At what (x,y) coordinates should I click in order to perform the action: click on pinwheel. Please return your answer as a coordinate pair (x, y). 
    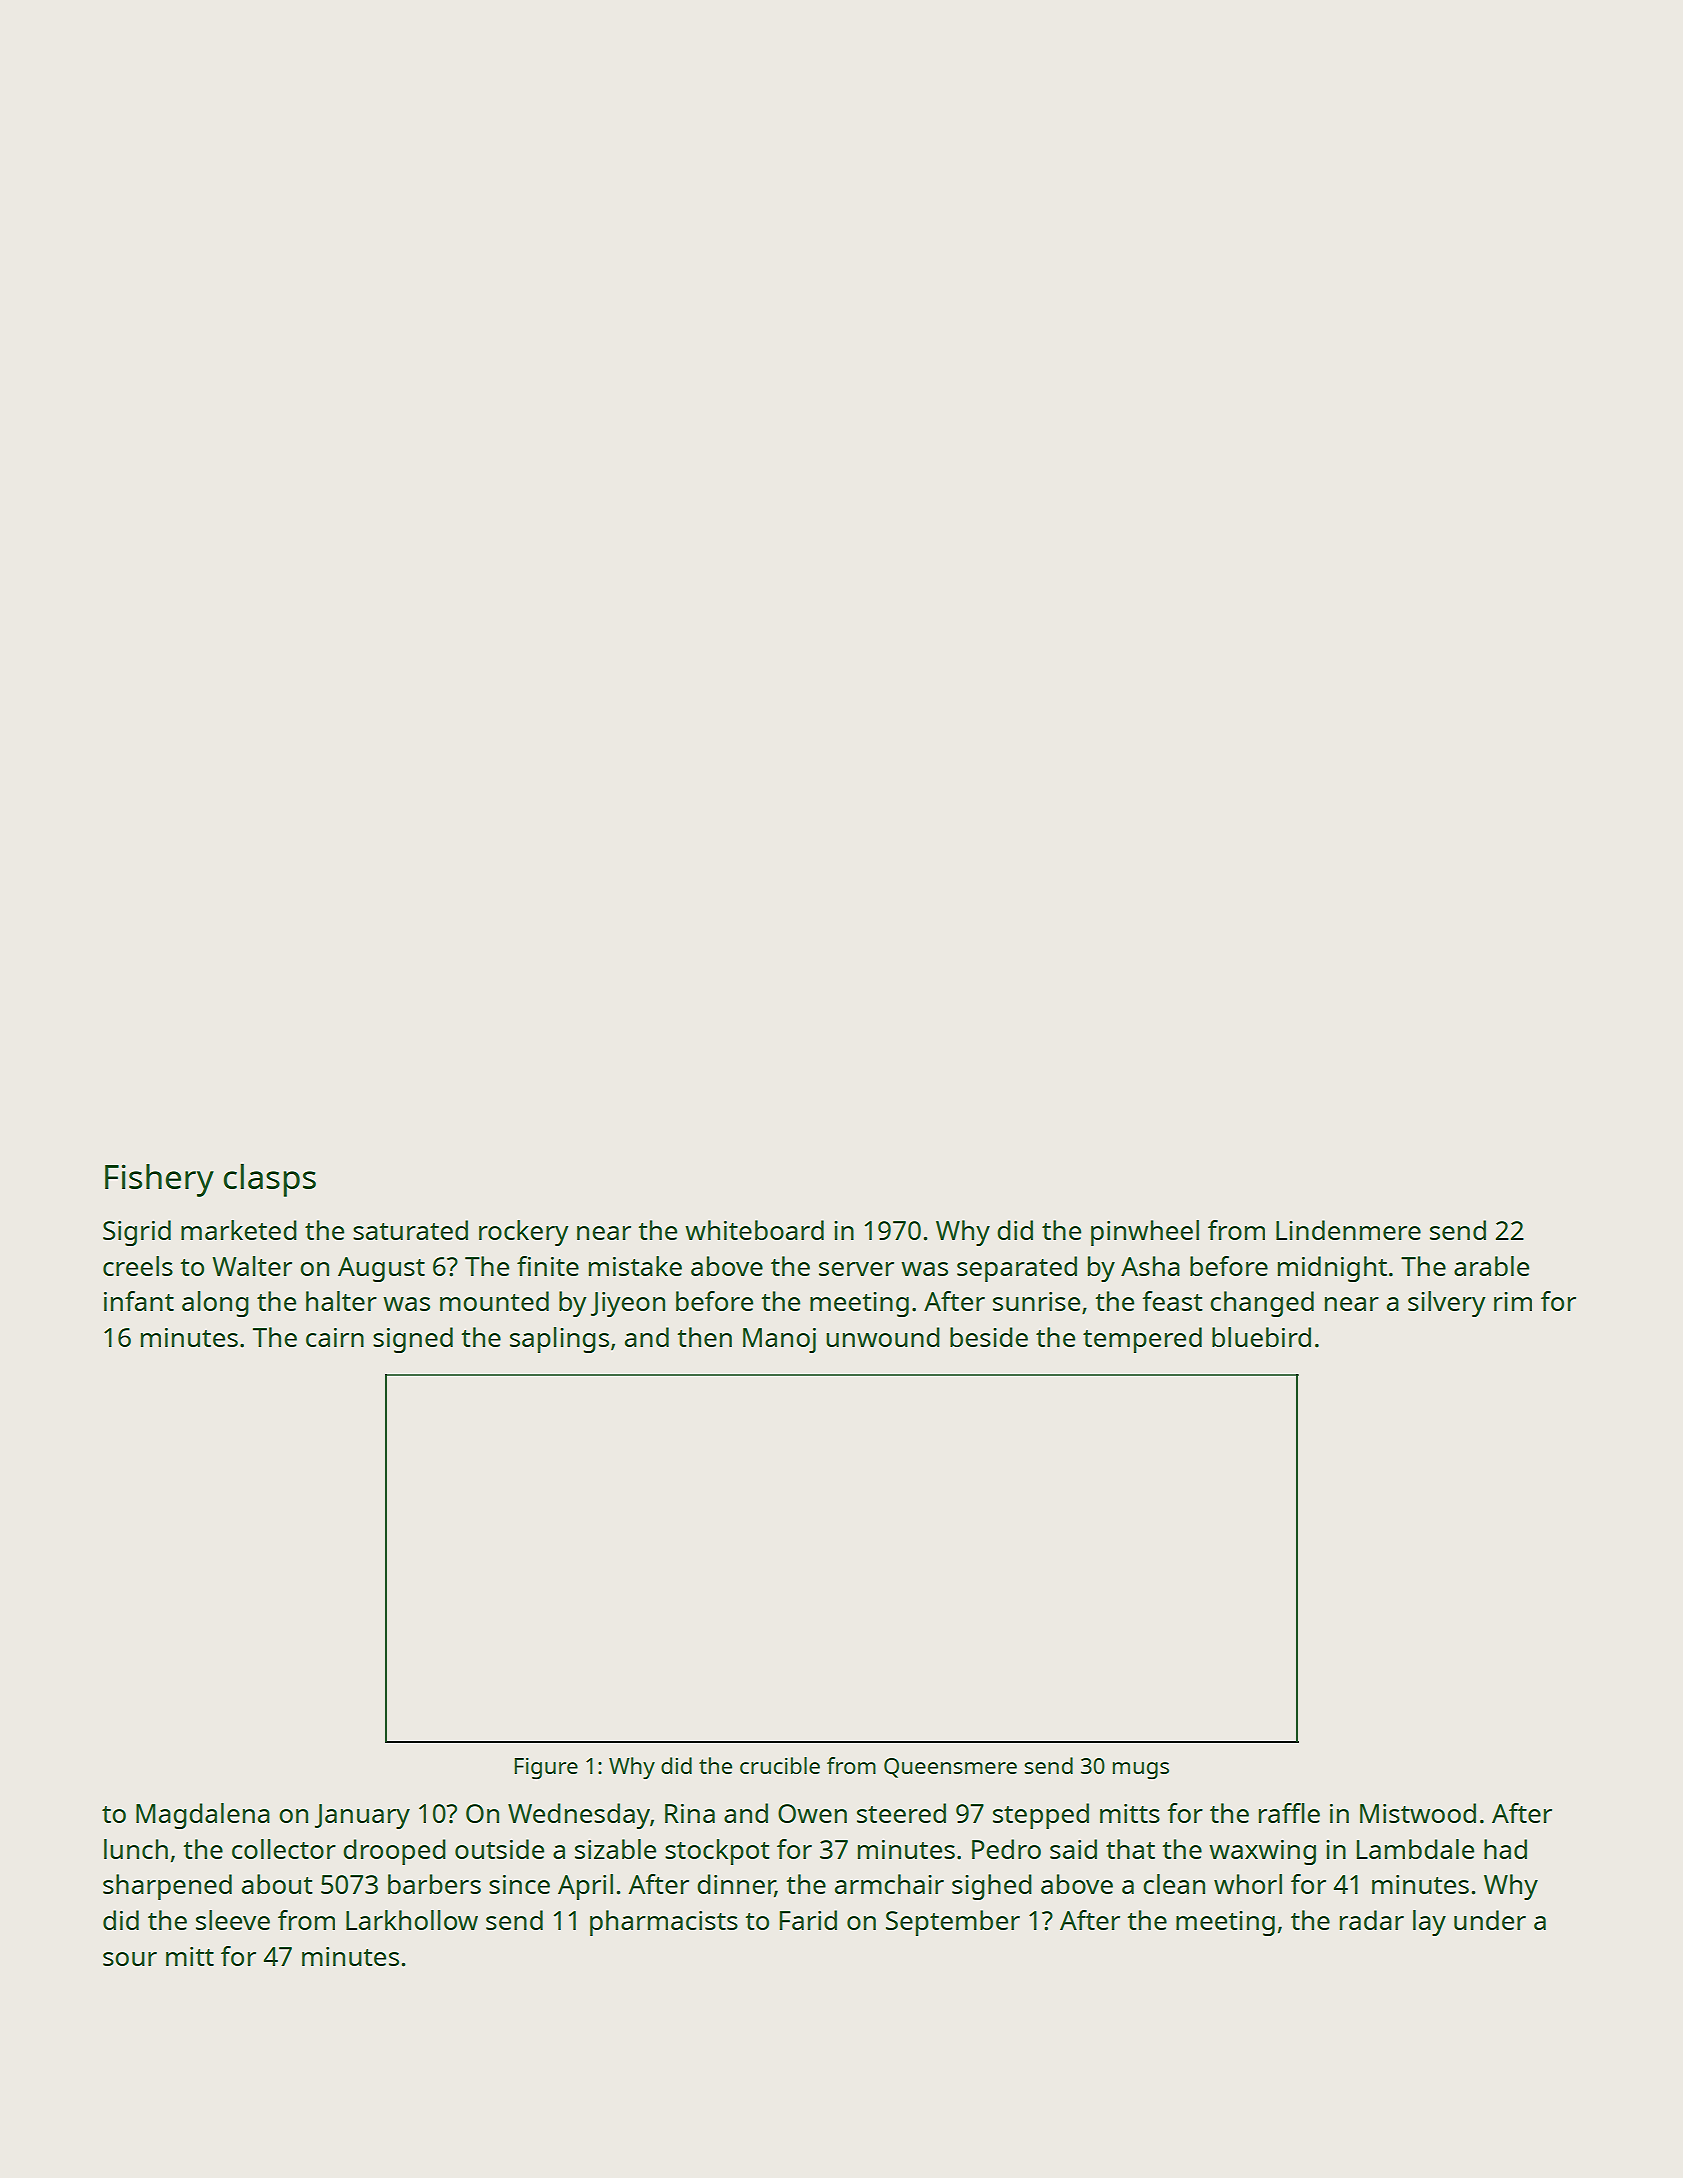
    Looking at the image, I should click on (1145, 1233).
